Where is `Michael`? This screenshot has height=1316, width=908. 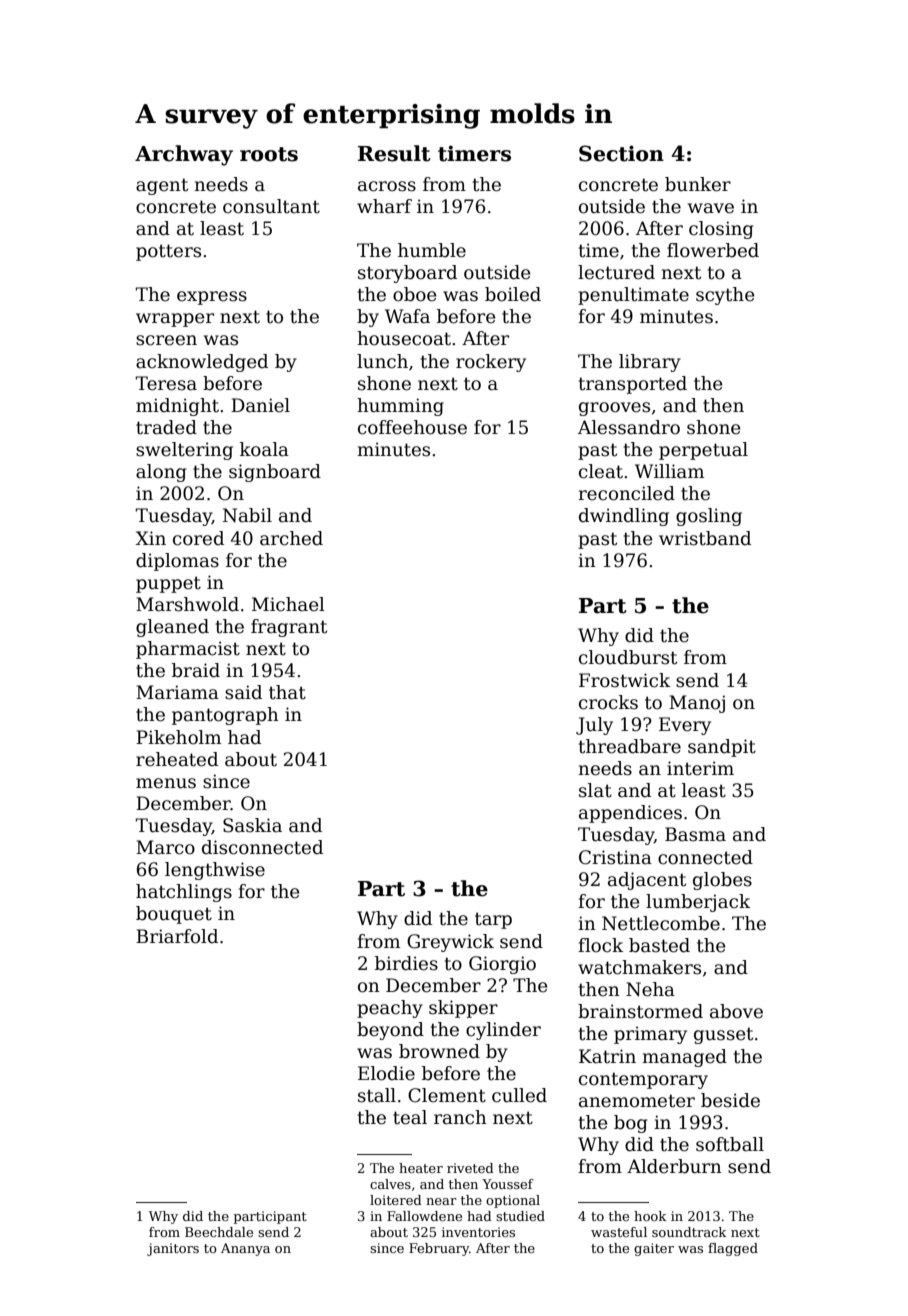 Michael is located at coordinates (288, 604).
